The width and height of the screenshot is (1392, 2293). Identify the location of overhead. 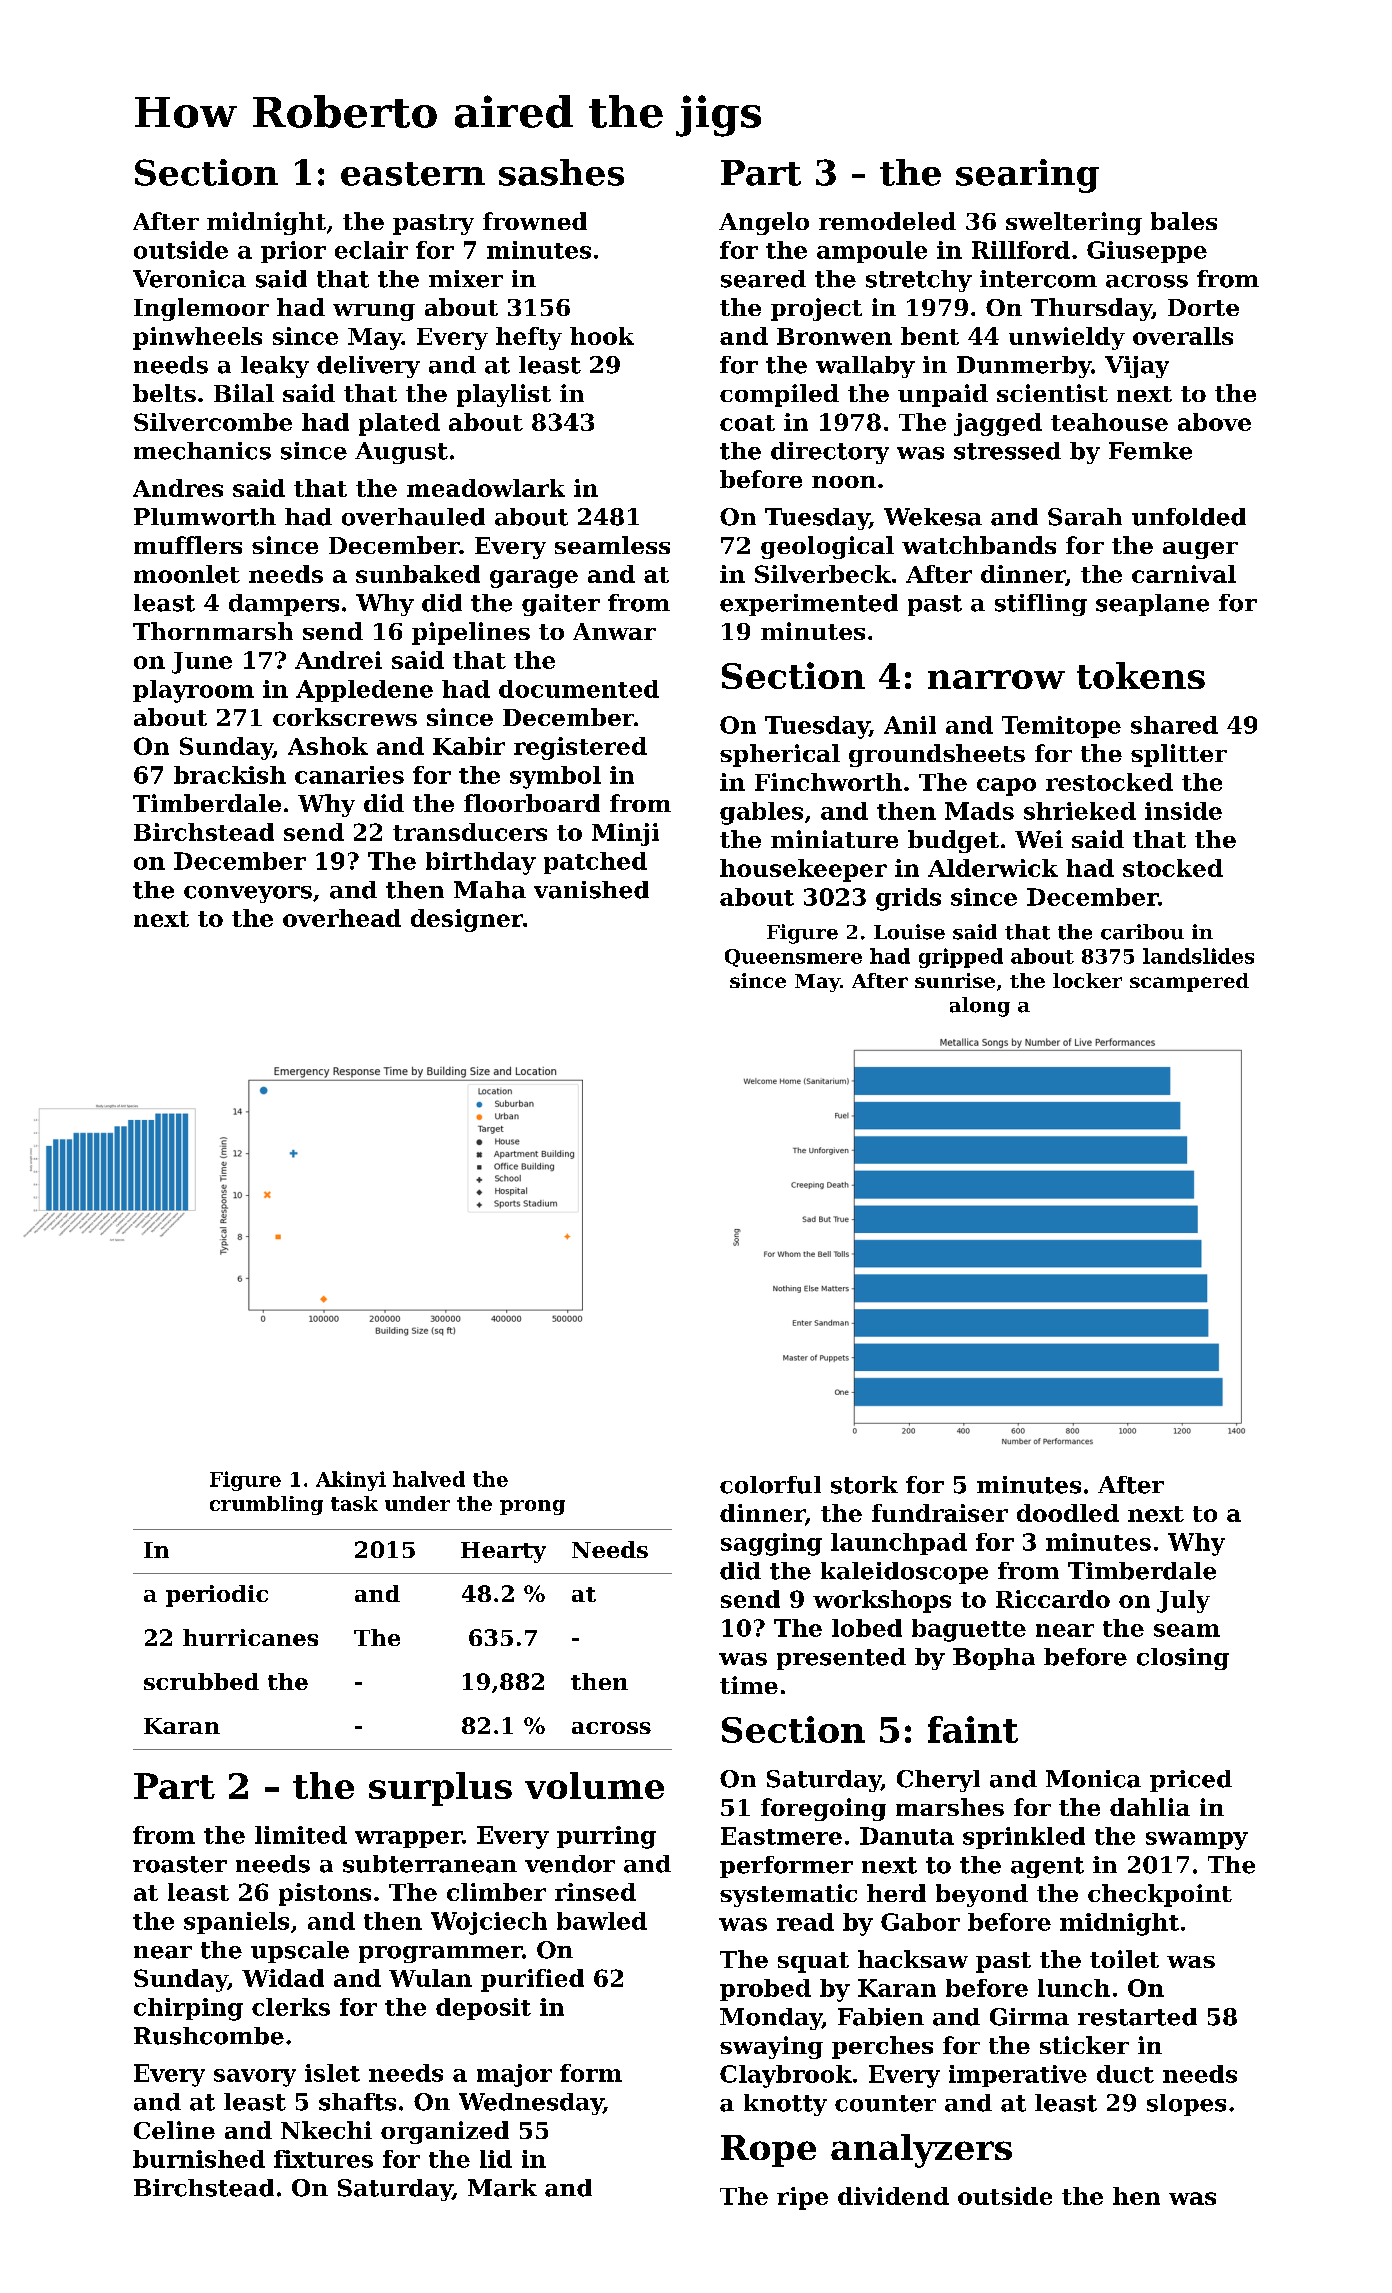
(342, 918).
